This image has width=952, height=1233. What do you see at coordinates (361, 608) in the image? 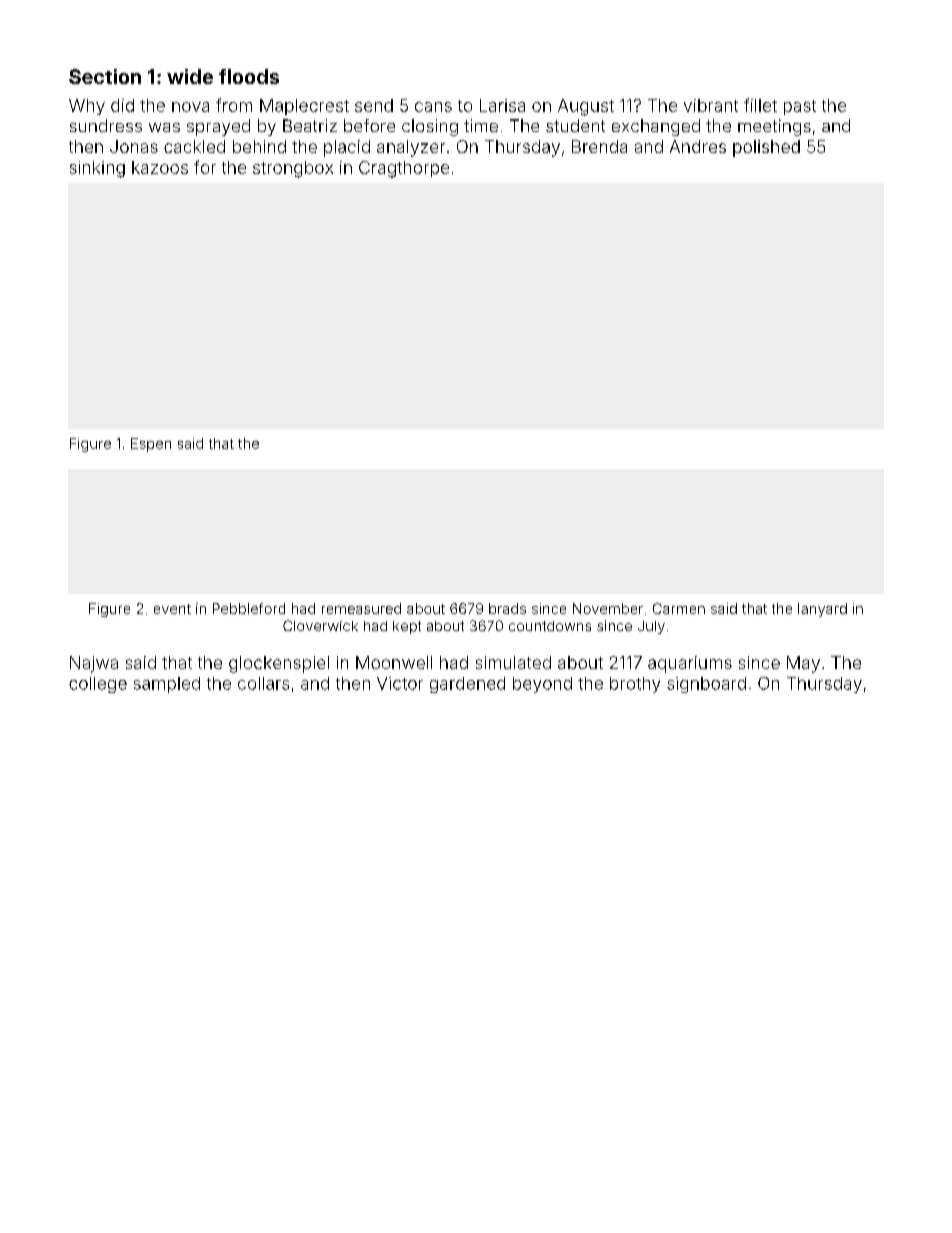
I see `remeasured` at bounding box center [361, 608].
